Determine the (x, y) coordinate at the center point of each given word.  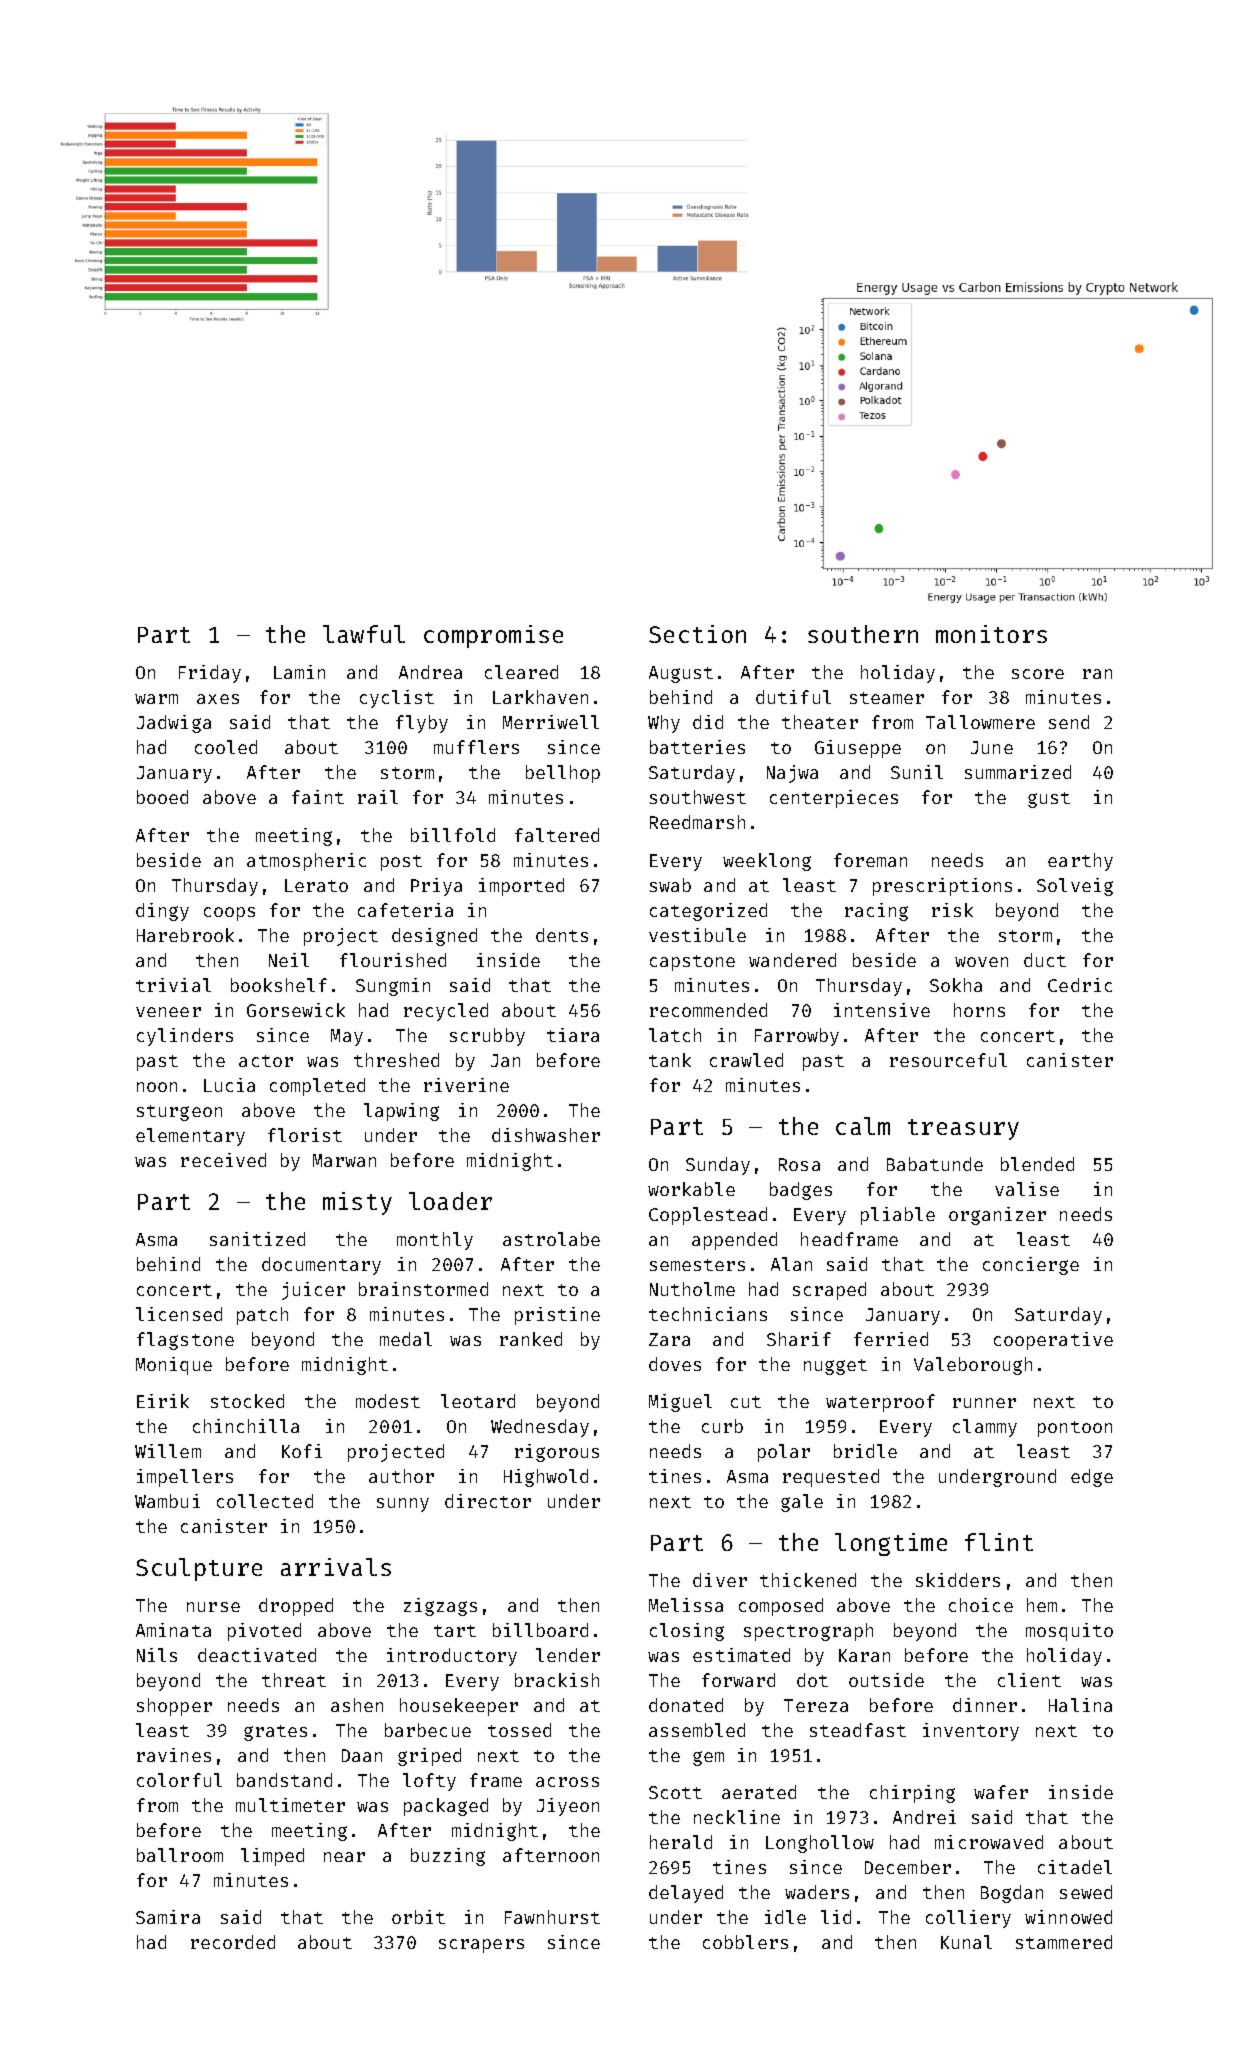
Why (664, 724)
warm (156, 699)
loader (450, 1201)
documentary (321, 1266)
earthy (1080, 862)
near (344, 1857)
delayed (686, 1894)
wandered (792, 960)
